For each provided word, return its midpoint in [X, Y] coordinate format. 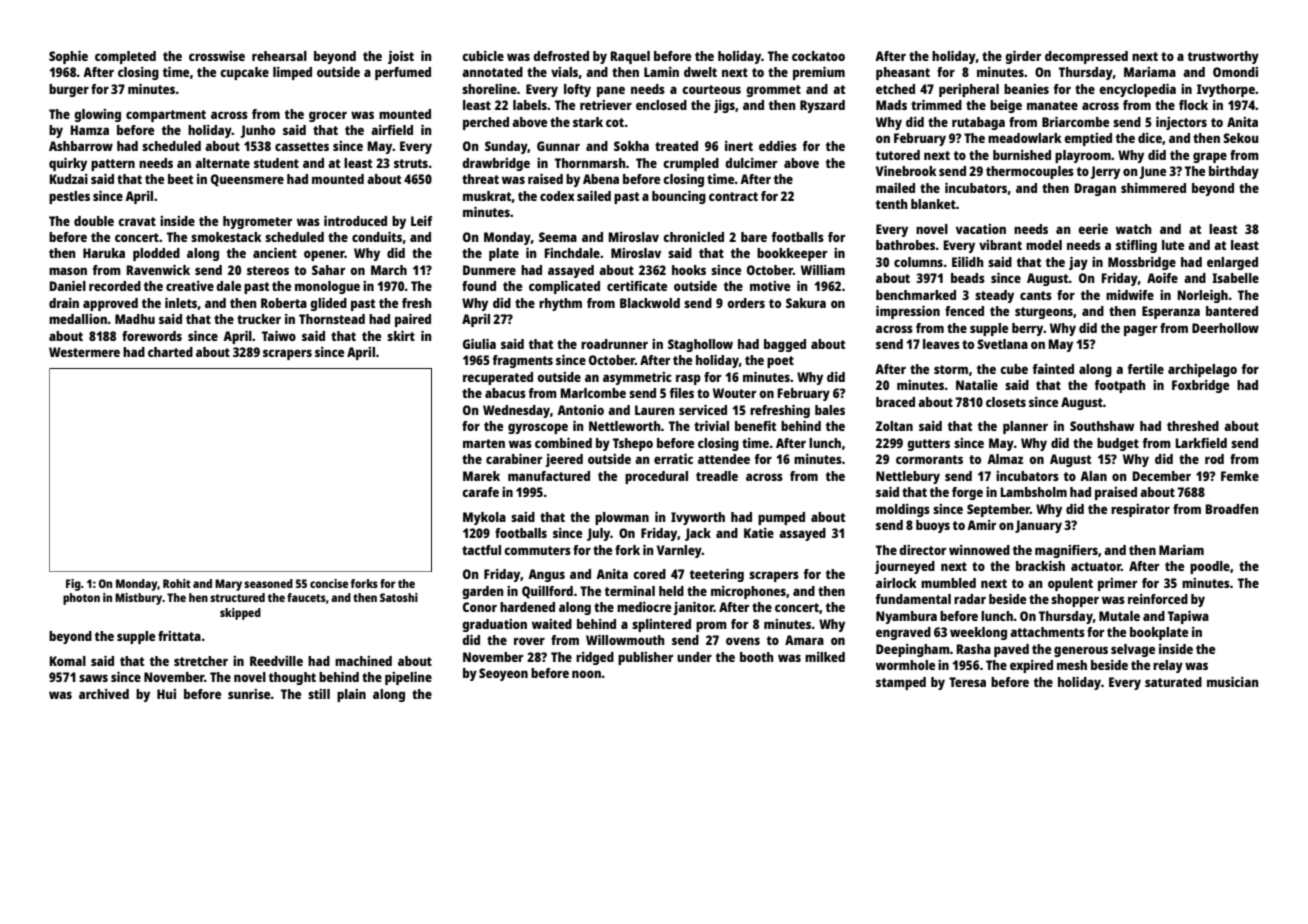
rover [529, 641]
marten [484, 443]
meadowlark [1025, 138]
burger [69, 90]
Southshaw [1102, 426]
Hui [166, 694]
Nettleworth [625, 426]
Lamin [661, 72]
